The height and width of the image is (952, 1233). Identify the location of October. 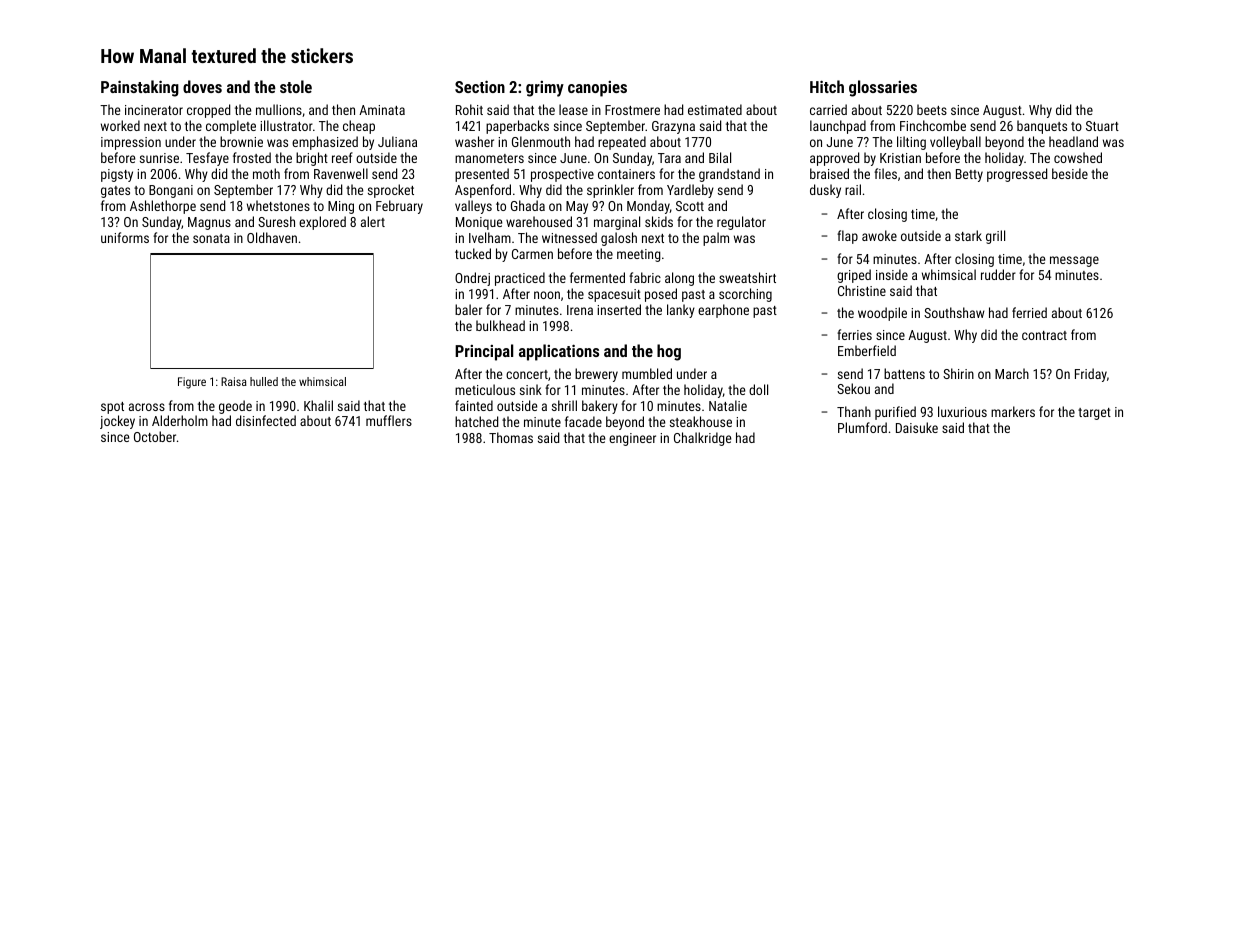
(155, 436).
